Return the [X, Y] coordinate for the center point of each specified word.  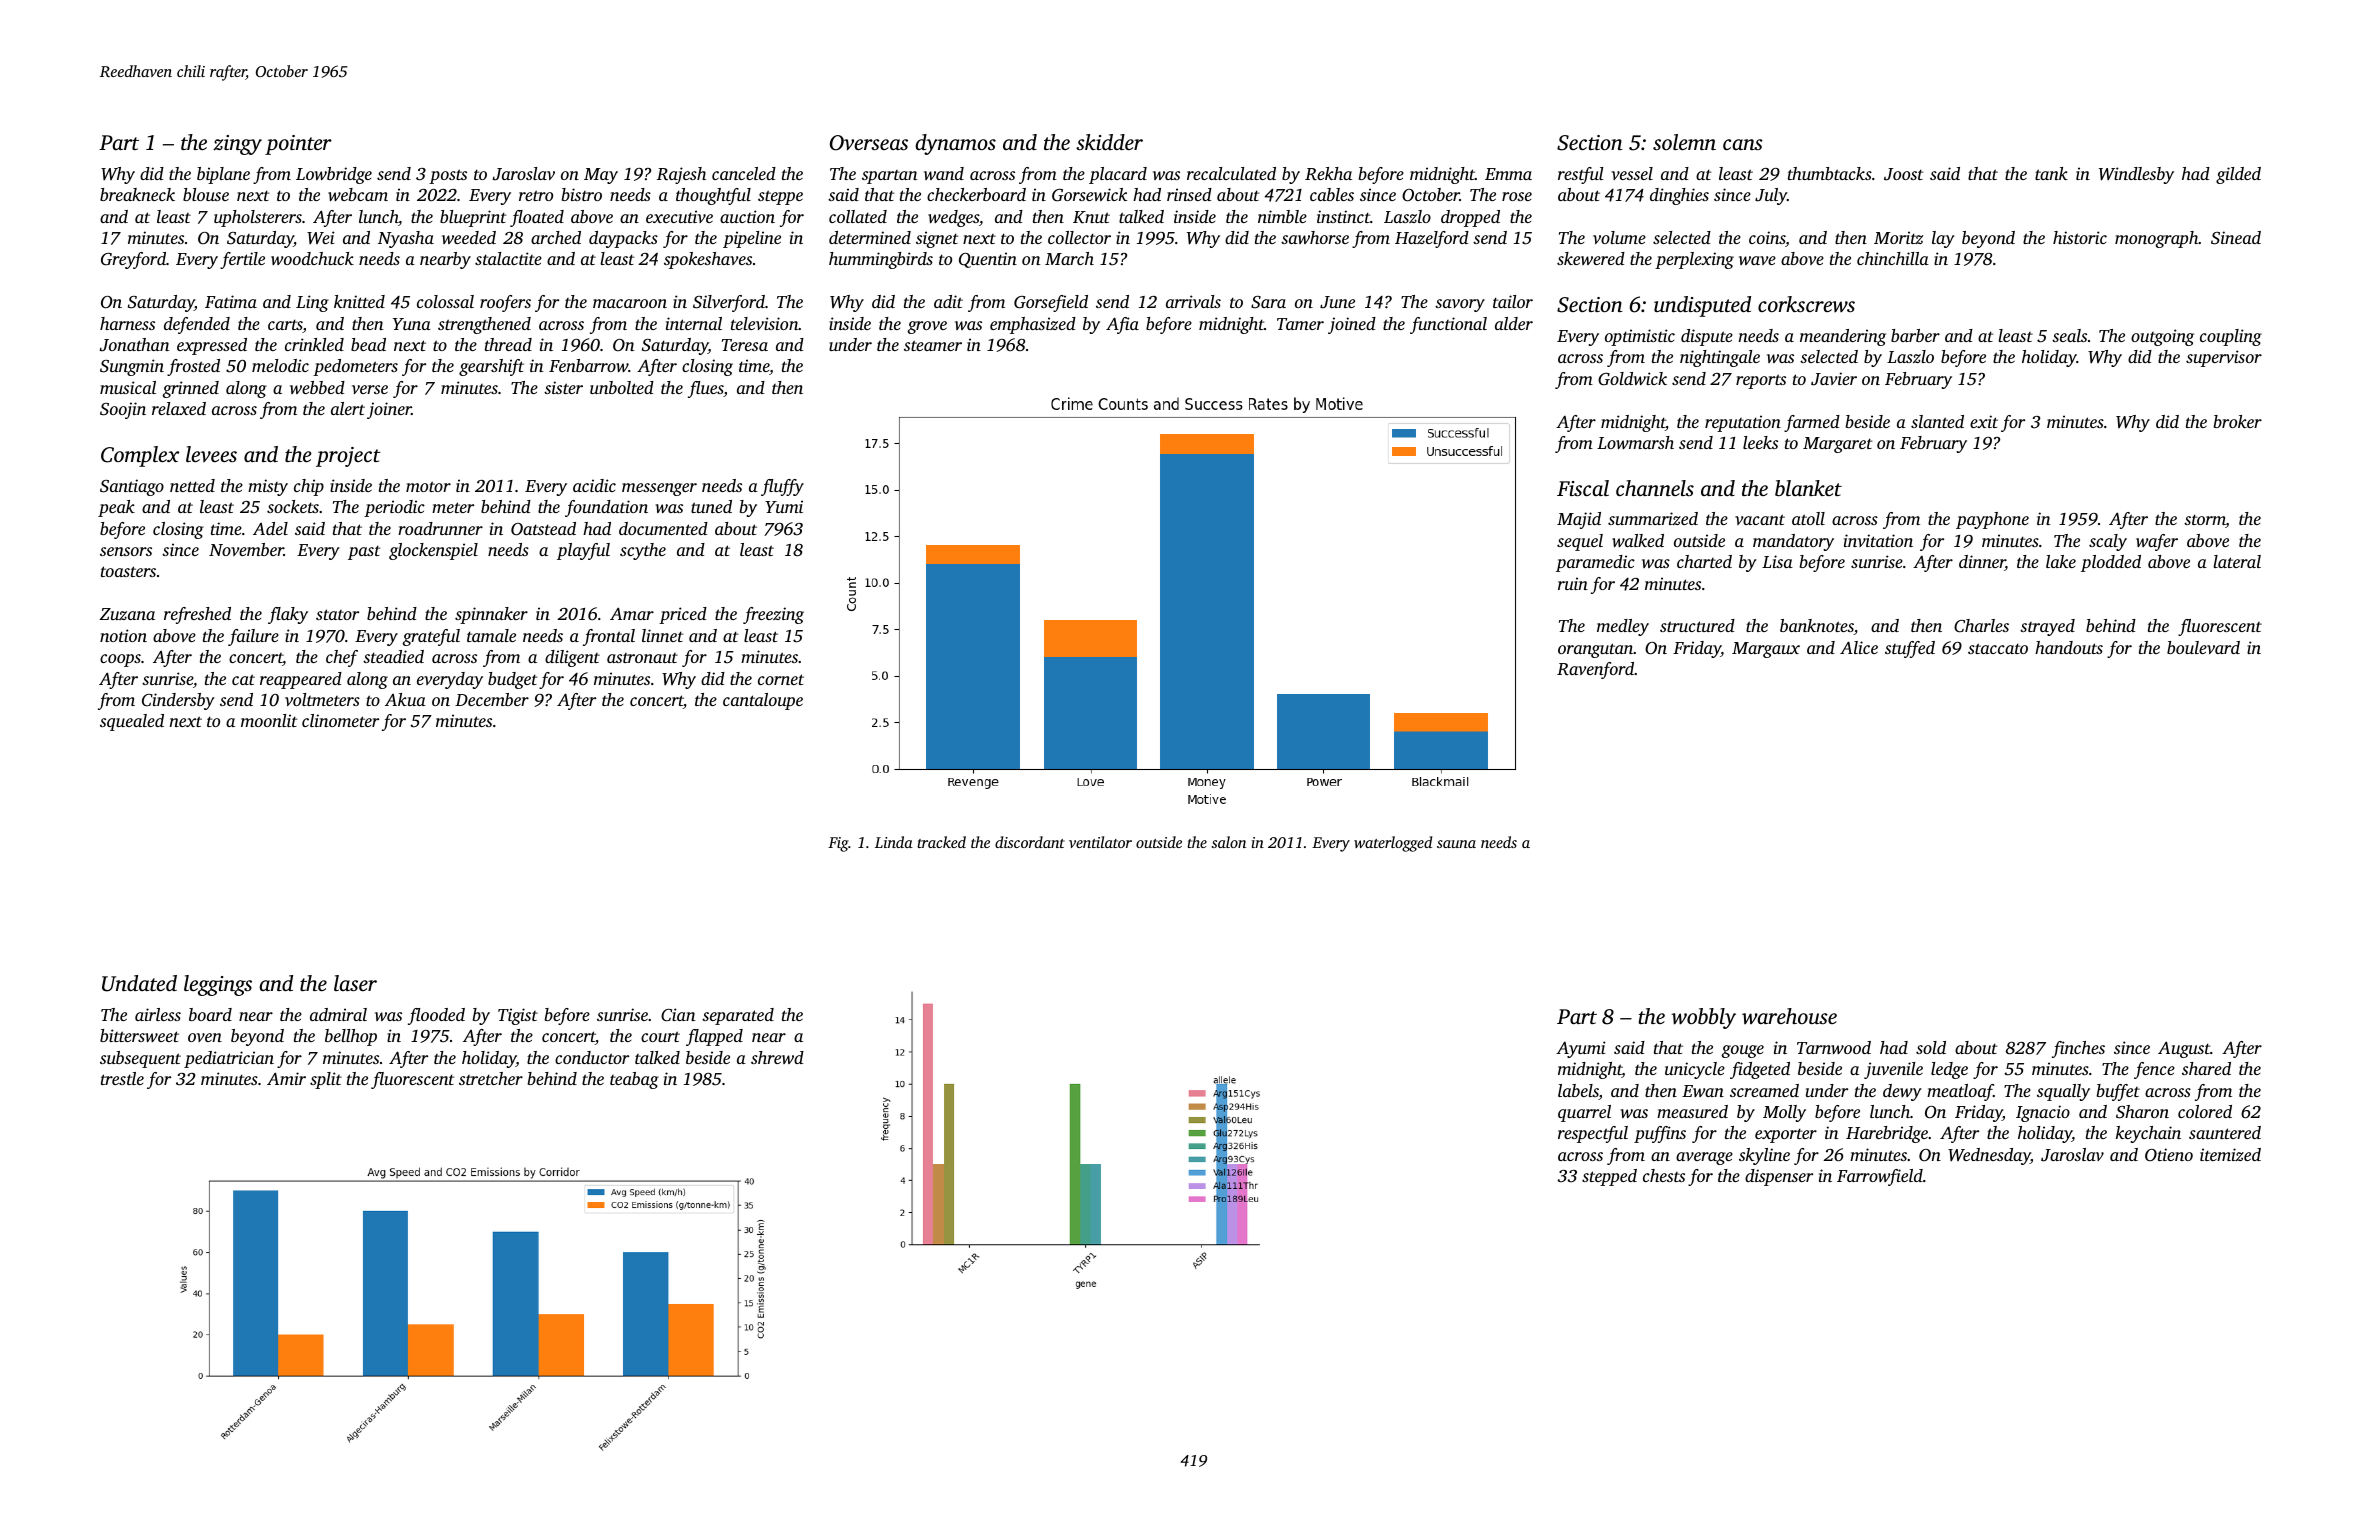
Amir [286, 1078]
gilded [2238, 175]
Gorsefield [1051, 303]
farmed [1812, 423]
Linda [894, 842]
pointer [298, 145]
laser [355, 983]
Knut [1091, 217]
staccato [1998, 648]
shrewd [777, 1057]
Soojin [123, 410]
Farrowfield [1880, 1177]
